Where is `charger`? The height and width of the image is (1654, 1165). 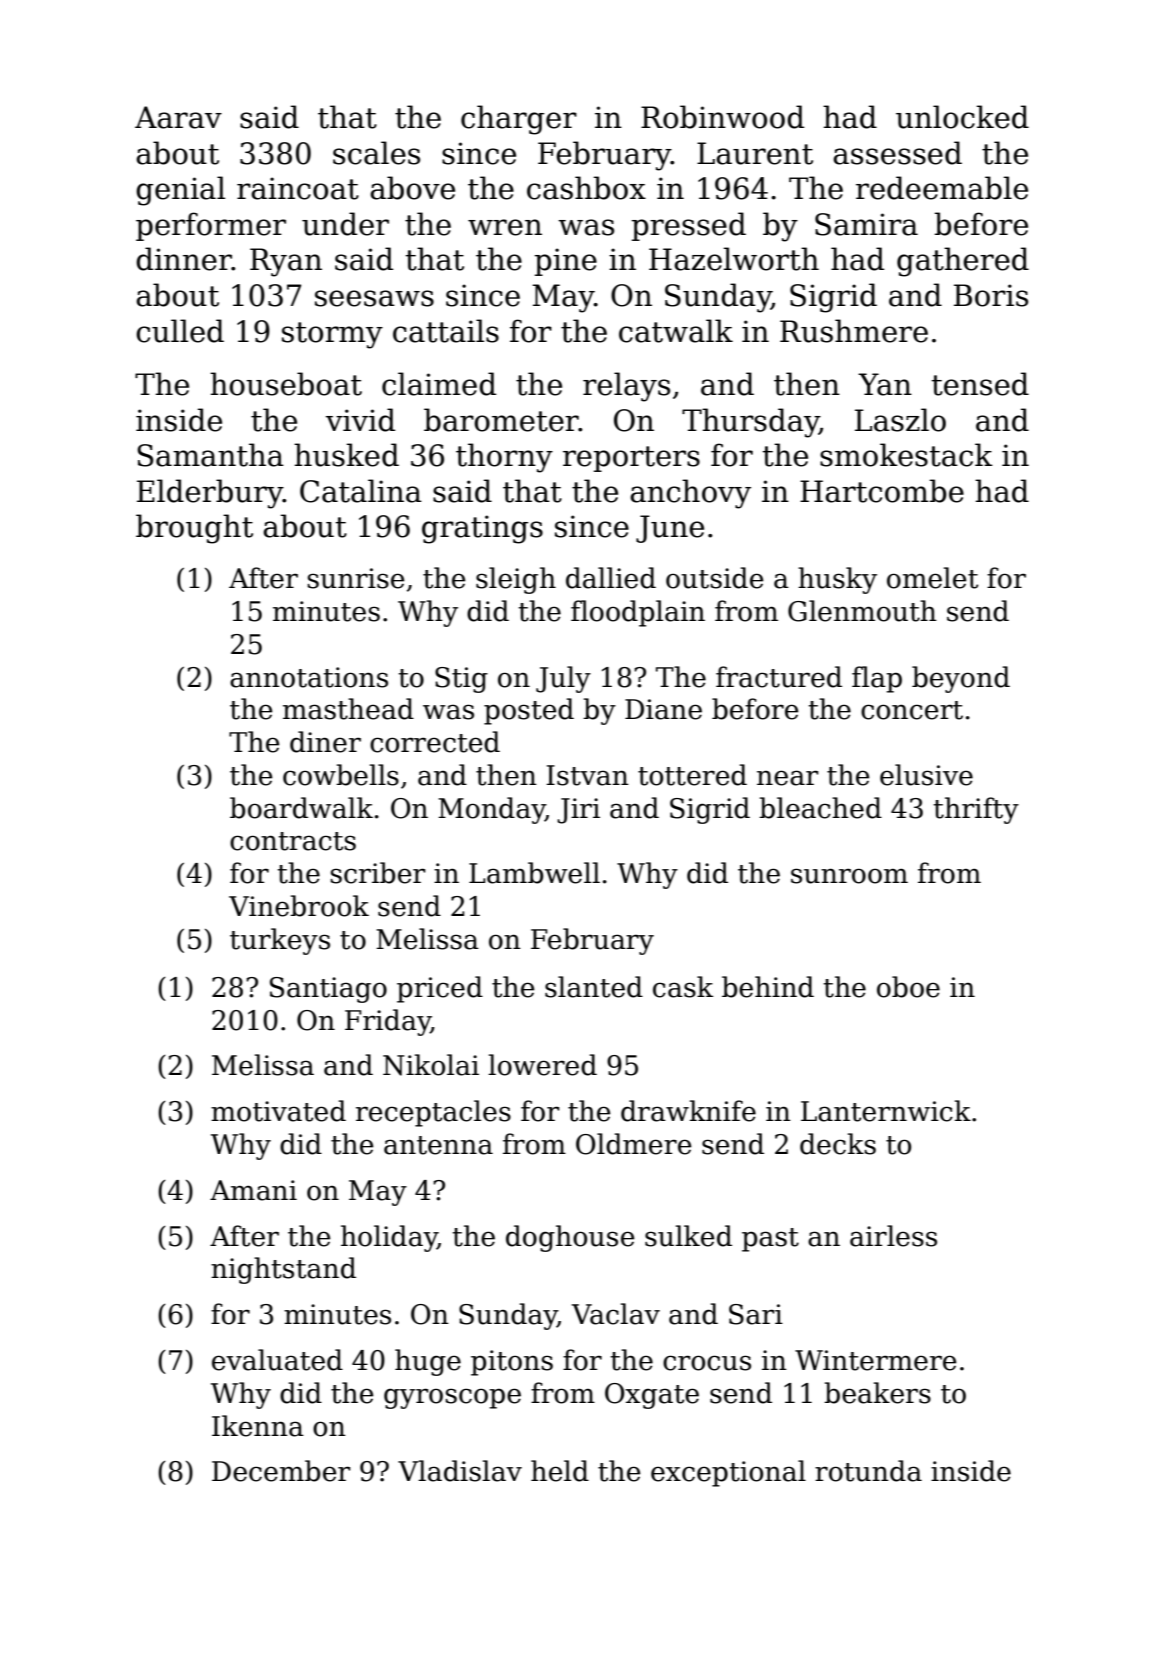 charger is located at coordinates (519, 120).
